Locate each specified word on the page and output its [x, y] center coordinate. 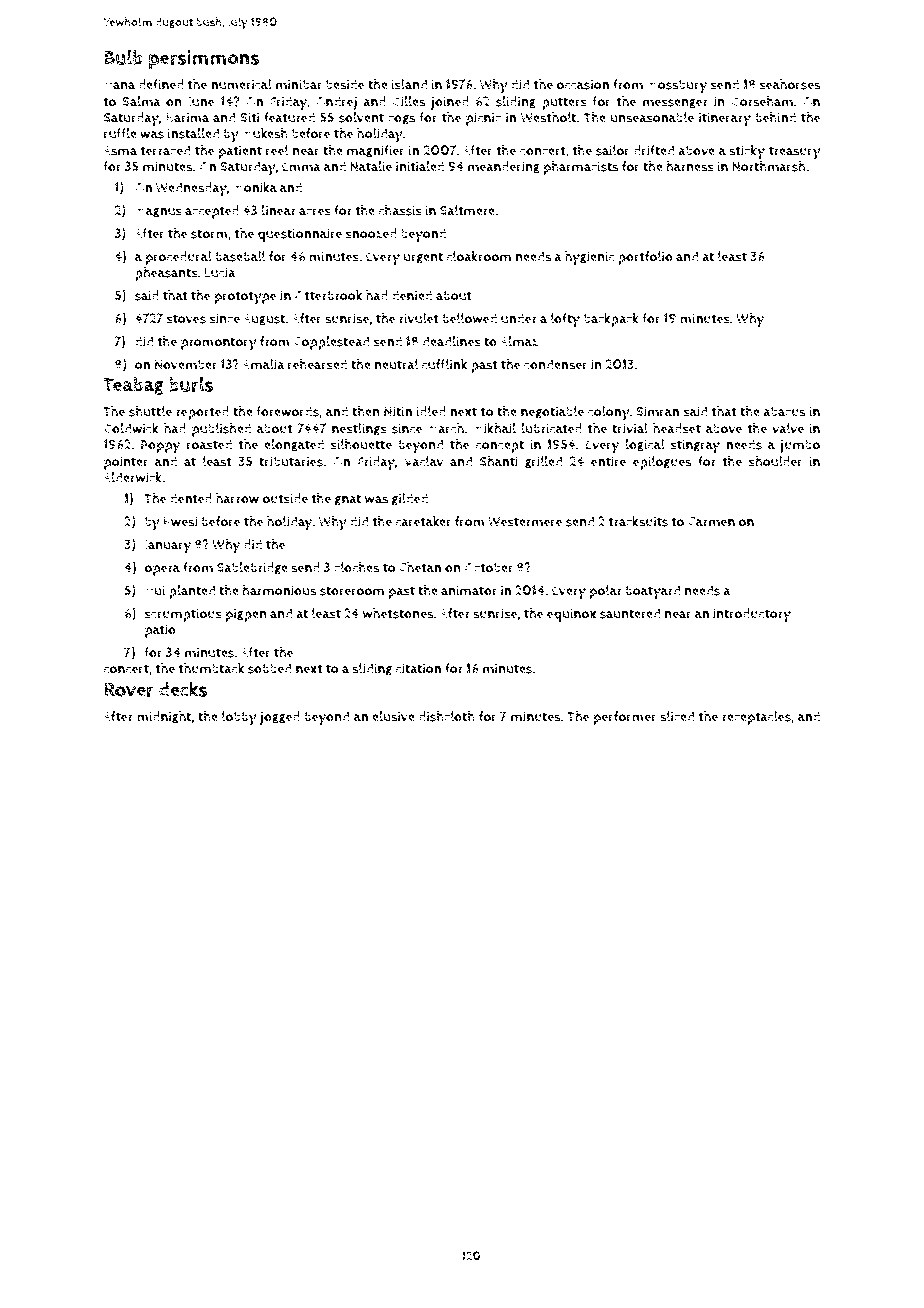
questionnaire [300, 235]
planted [192, 592]
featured [289, 117]
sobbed [269, 668]
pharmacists [580, 168]
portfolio [645, 258]
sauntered [630, 613]
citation [418, 668]
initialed [420, 166]
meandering [504, 167]
